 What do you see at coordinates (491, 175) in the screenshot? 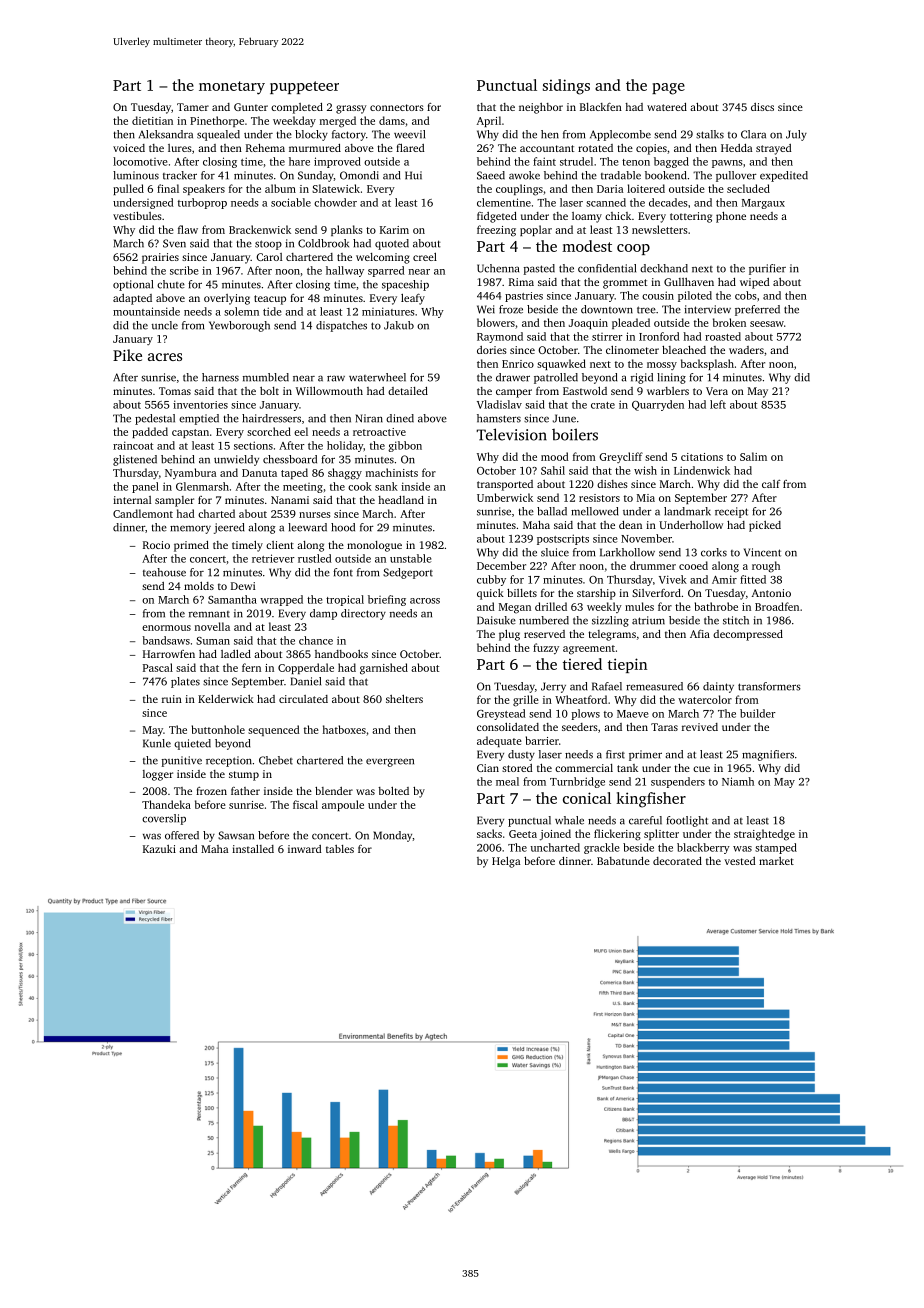
I see `Saeed` at bounding box center [491, 175].
